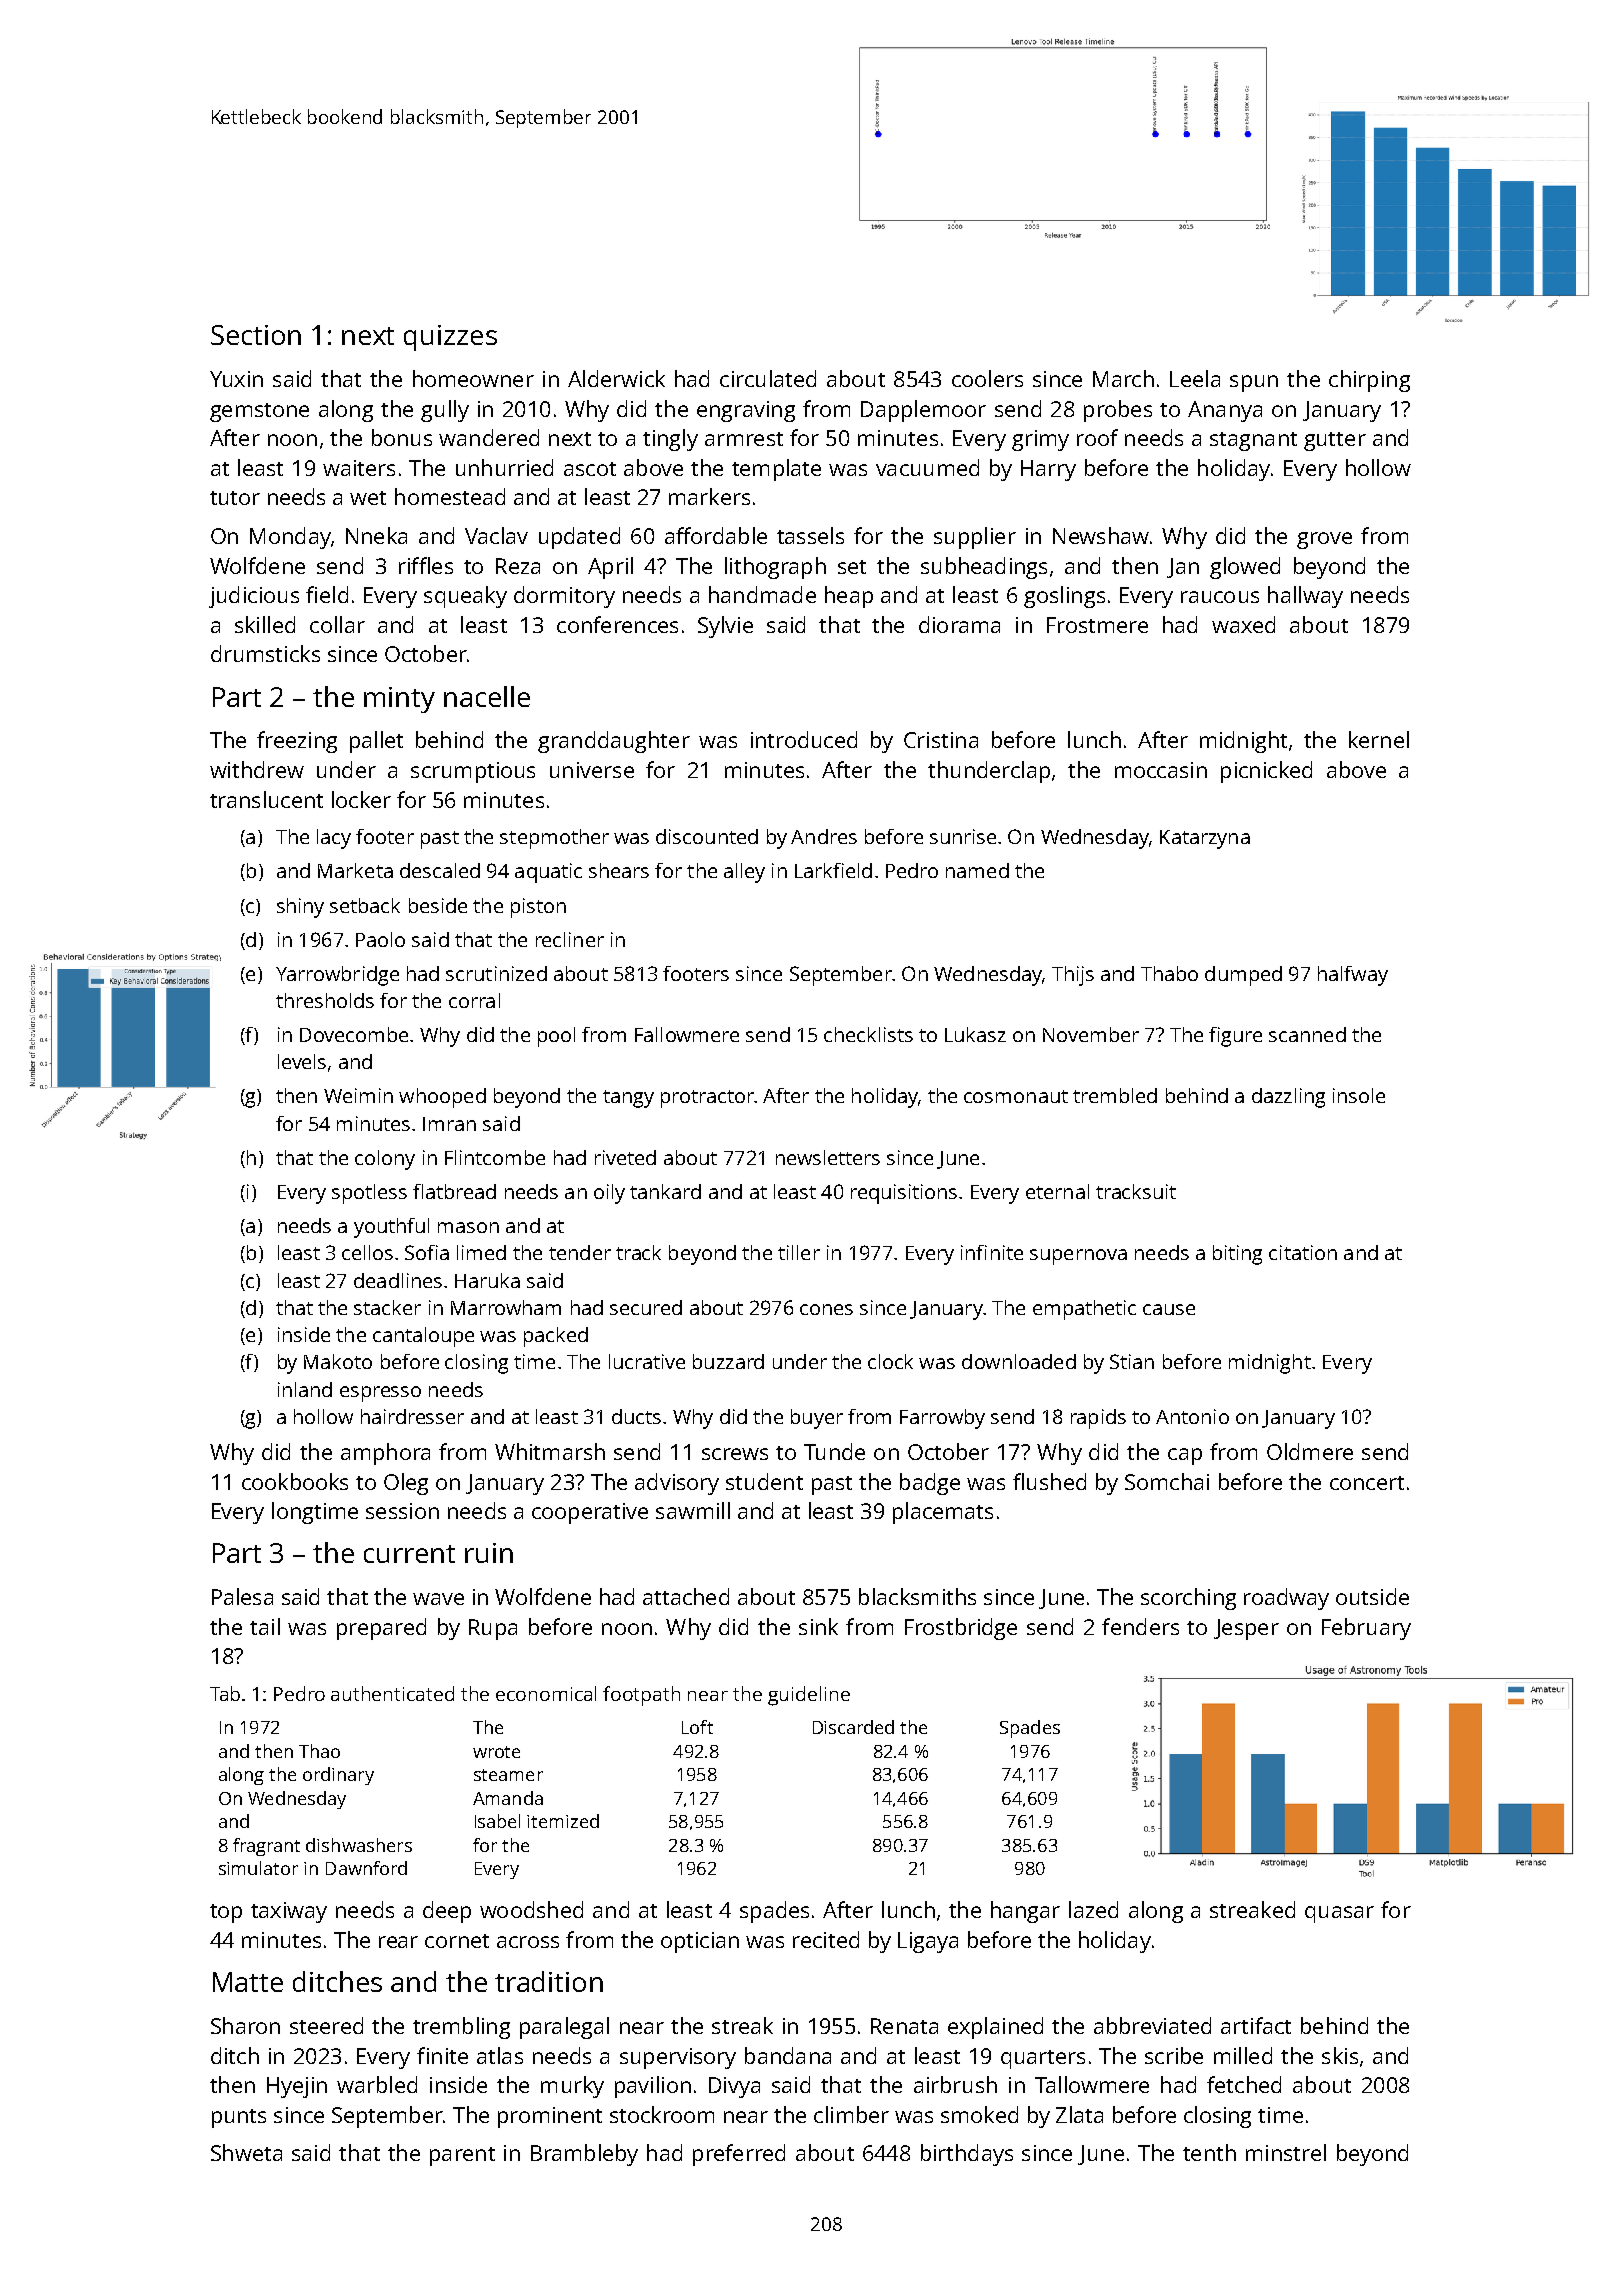 The height and width of the page is (2292, 1620). Describe the element at coordinates (1286, 2152) in the page. I see `minstrel` at that location.
